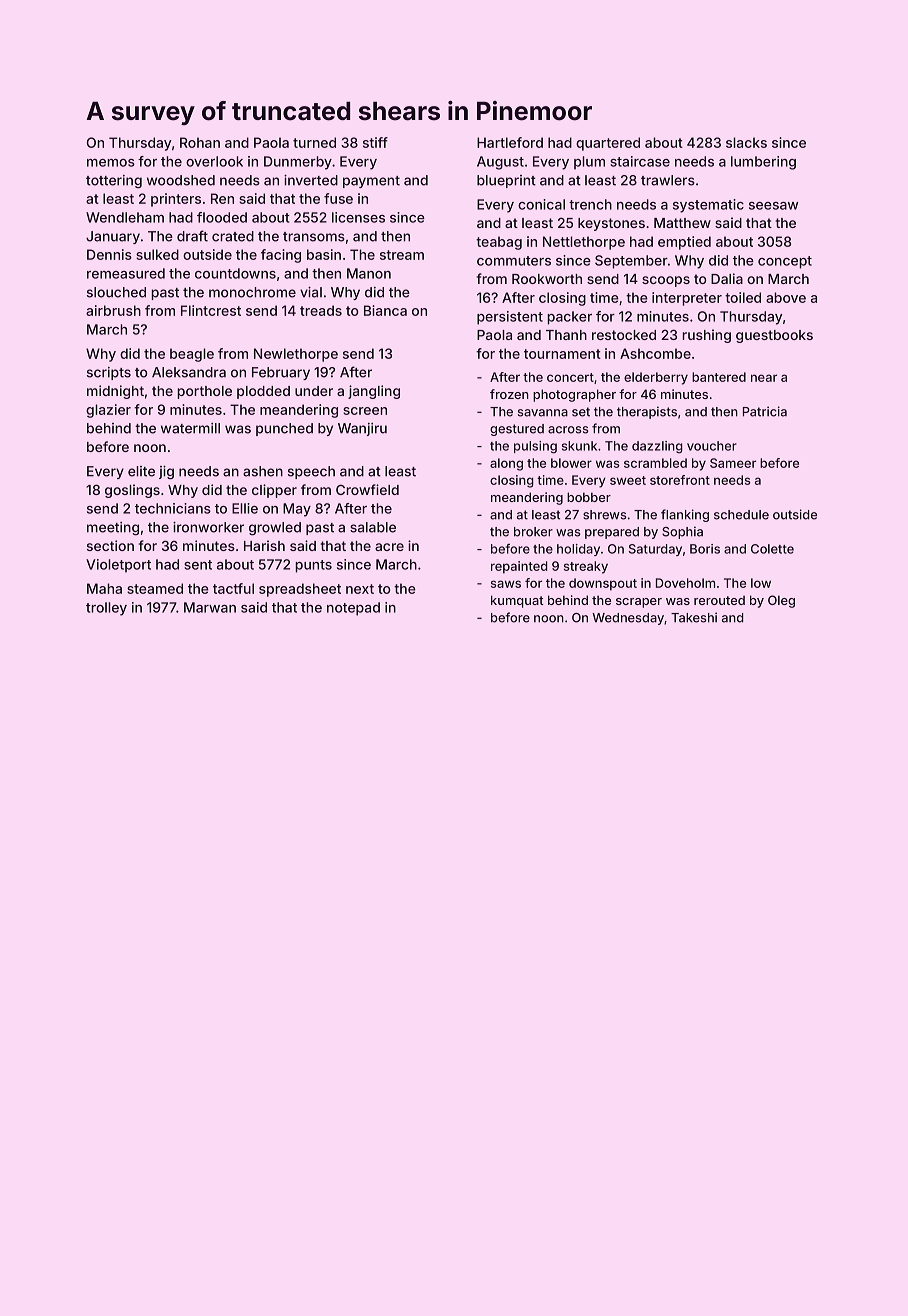  I want to click on slacks, so click(746, 142).
